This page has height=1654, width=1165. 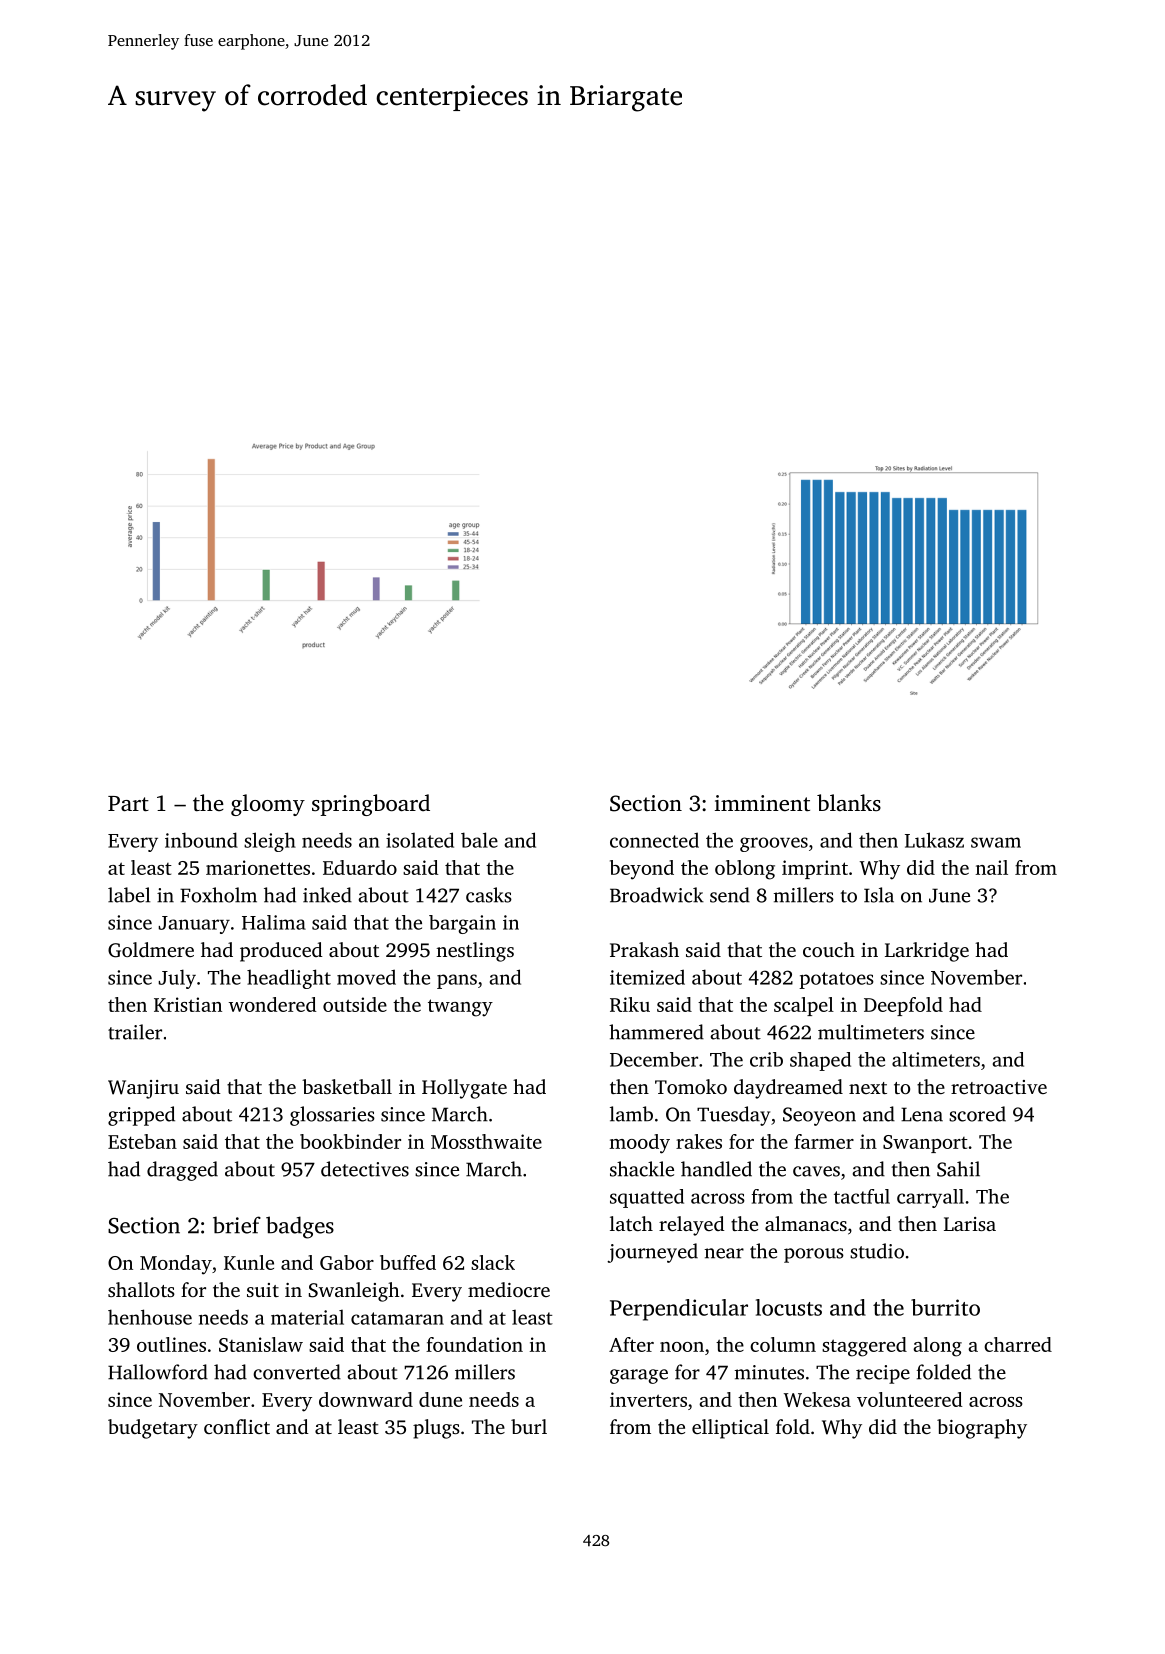 What do you see at coordinates (970, 1224) in the page?
I see `Larisa` at bounding box center [970, 1224].
